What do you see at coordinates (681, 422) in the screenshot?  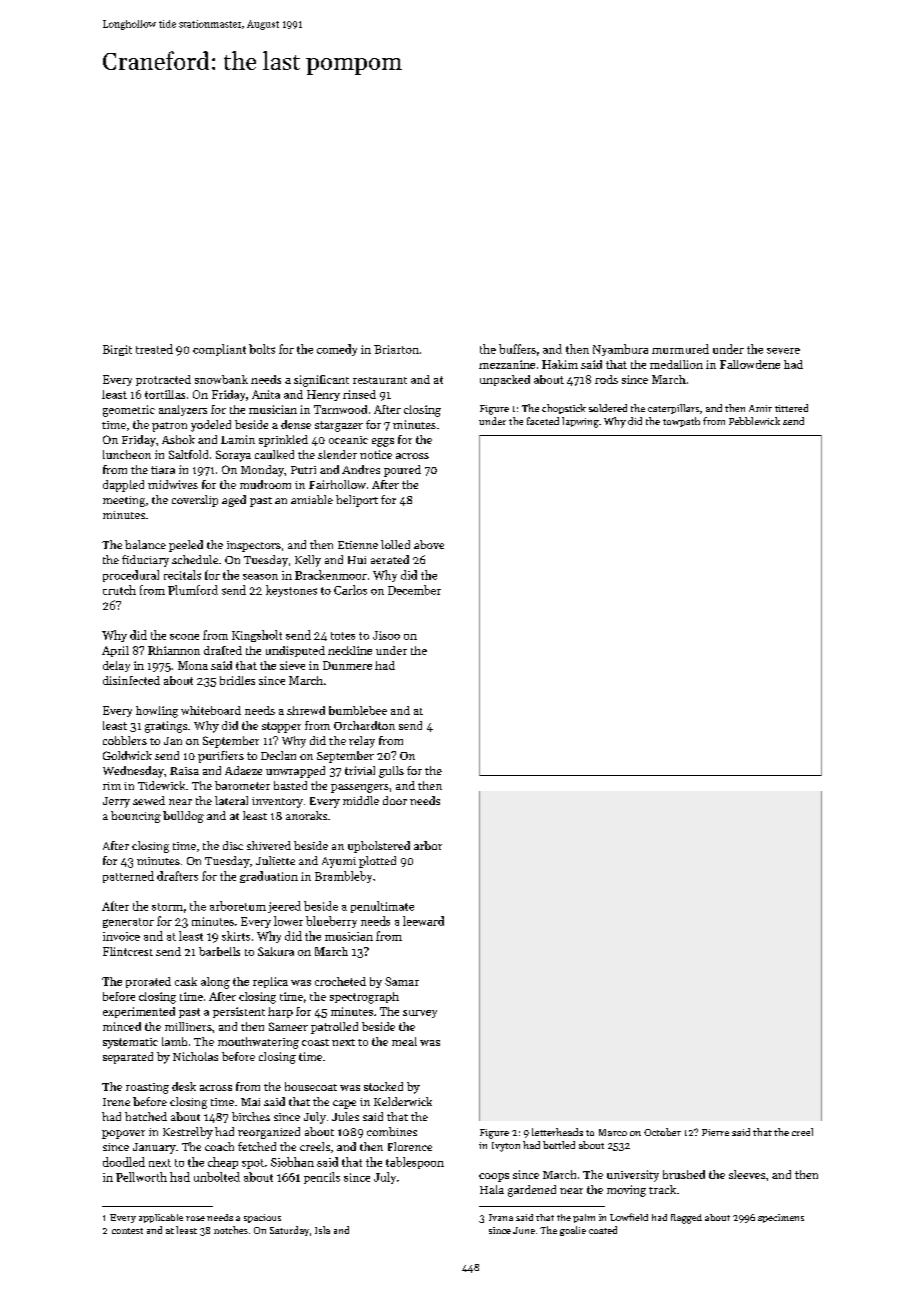 I see `towpath` at bounding box center [681, 422].
